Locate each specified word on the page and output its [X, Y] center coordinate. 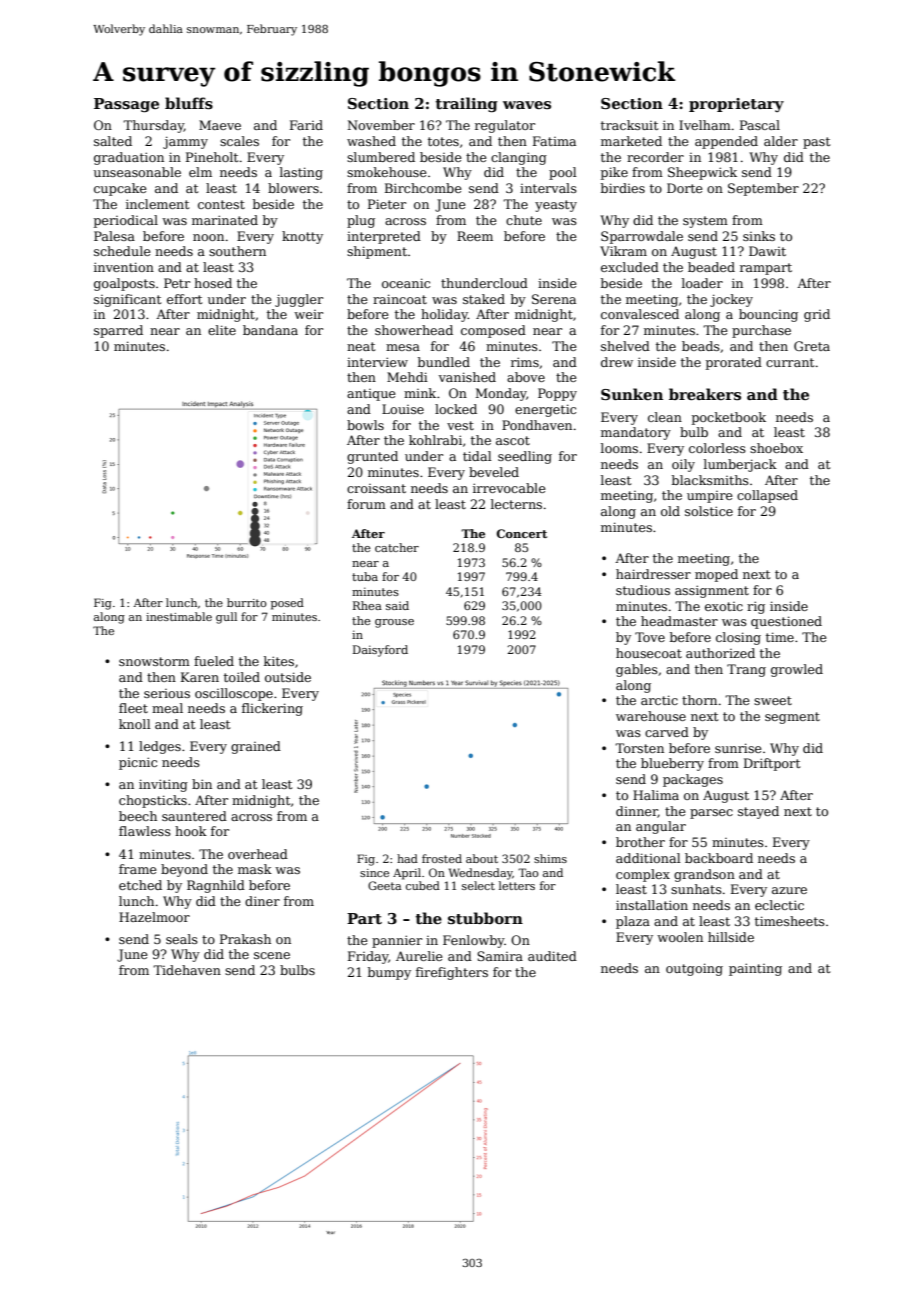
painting [755, 969]
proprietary [736, 105]
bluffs [189, 103]
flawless [145, 831]
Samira [500, 956]
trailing [467, 104]
